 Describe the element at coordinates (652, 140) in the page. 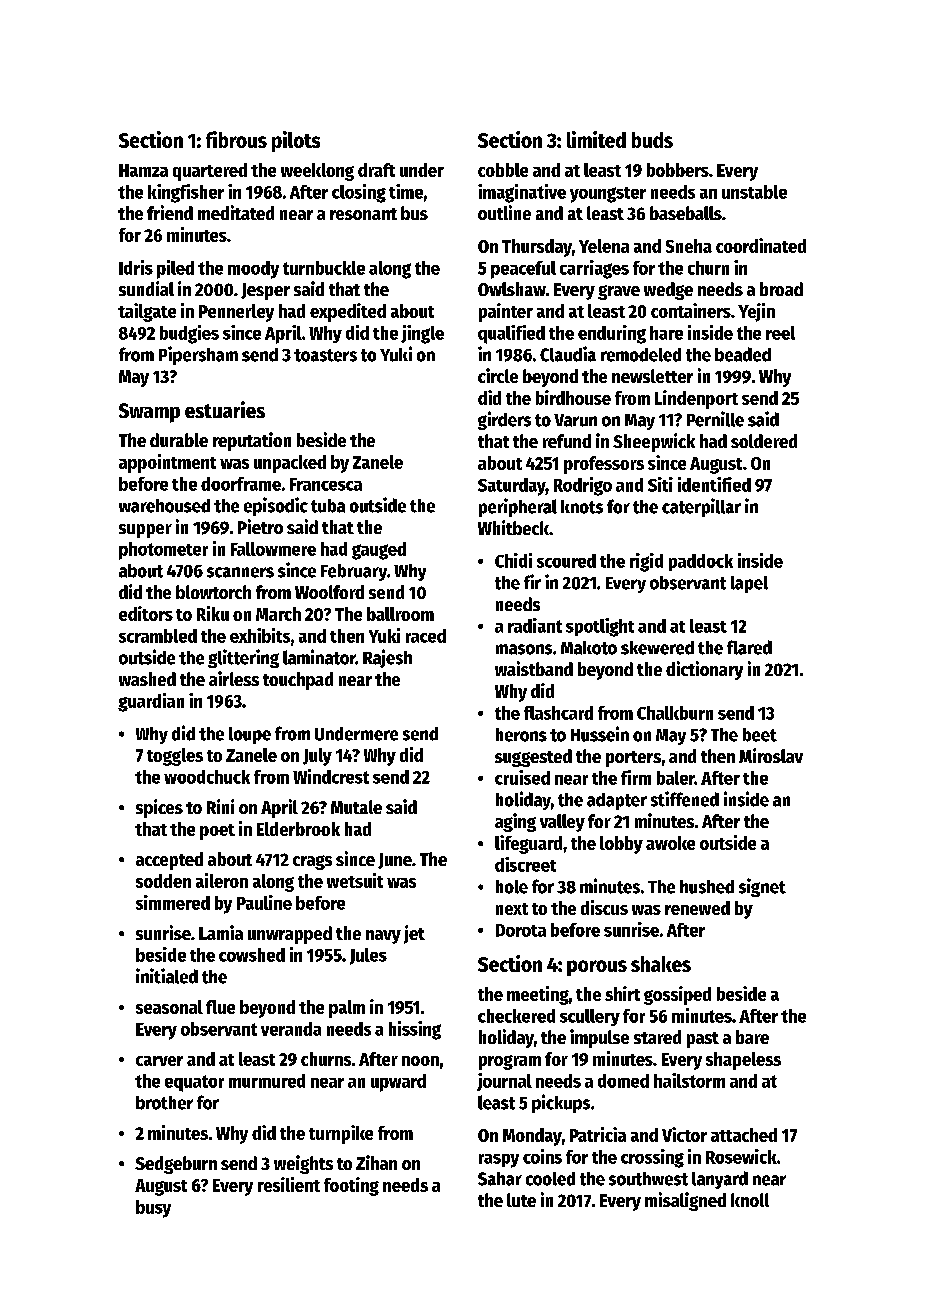

I see `buds` at that location.
